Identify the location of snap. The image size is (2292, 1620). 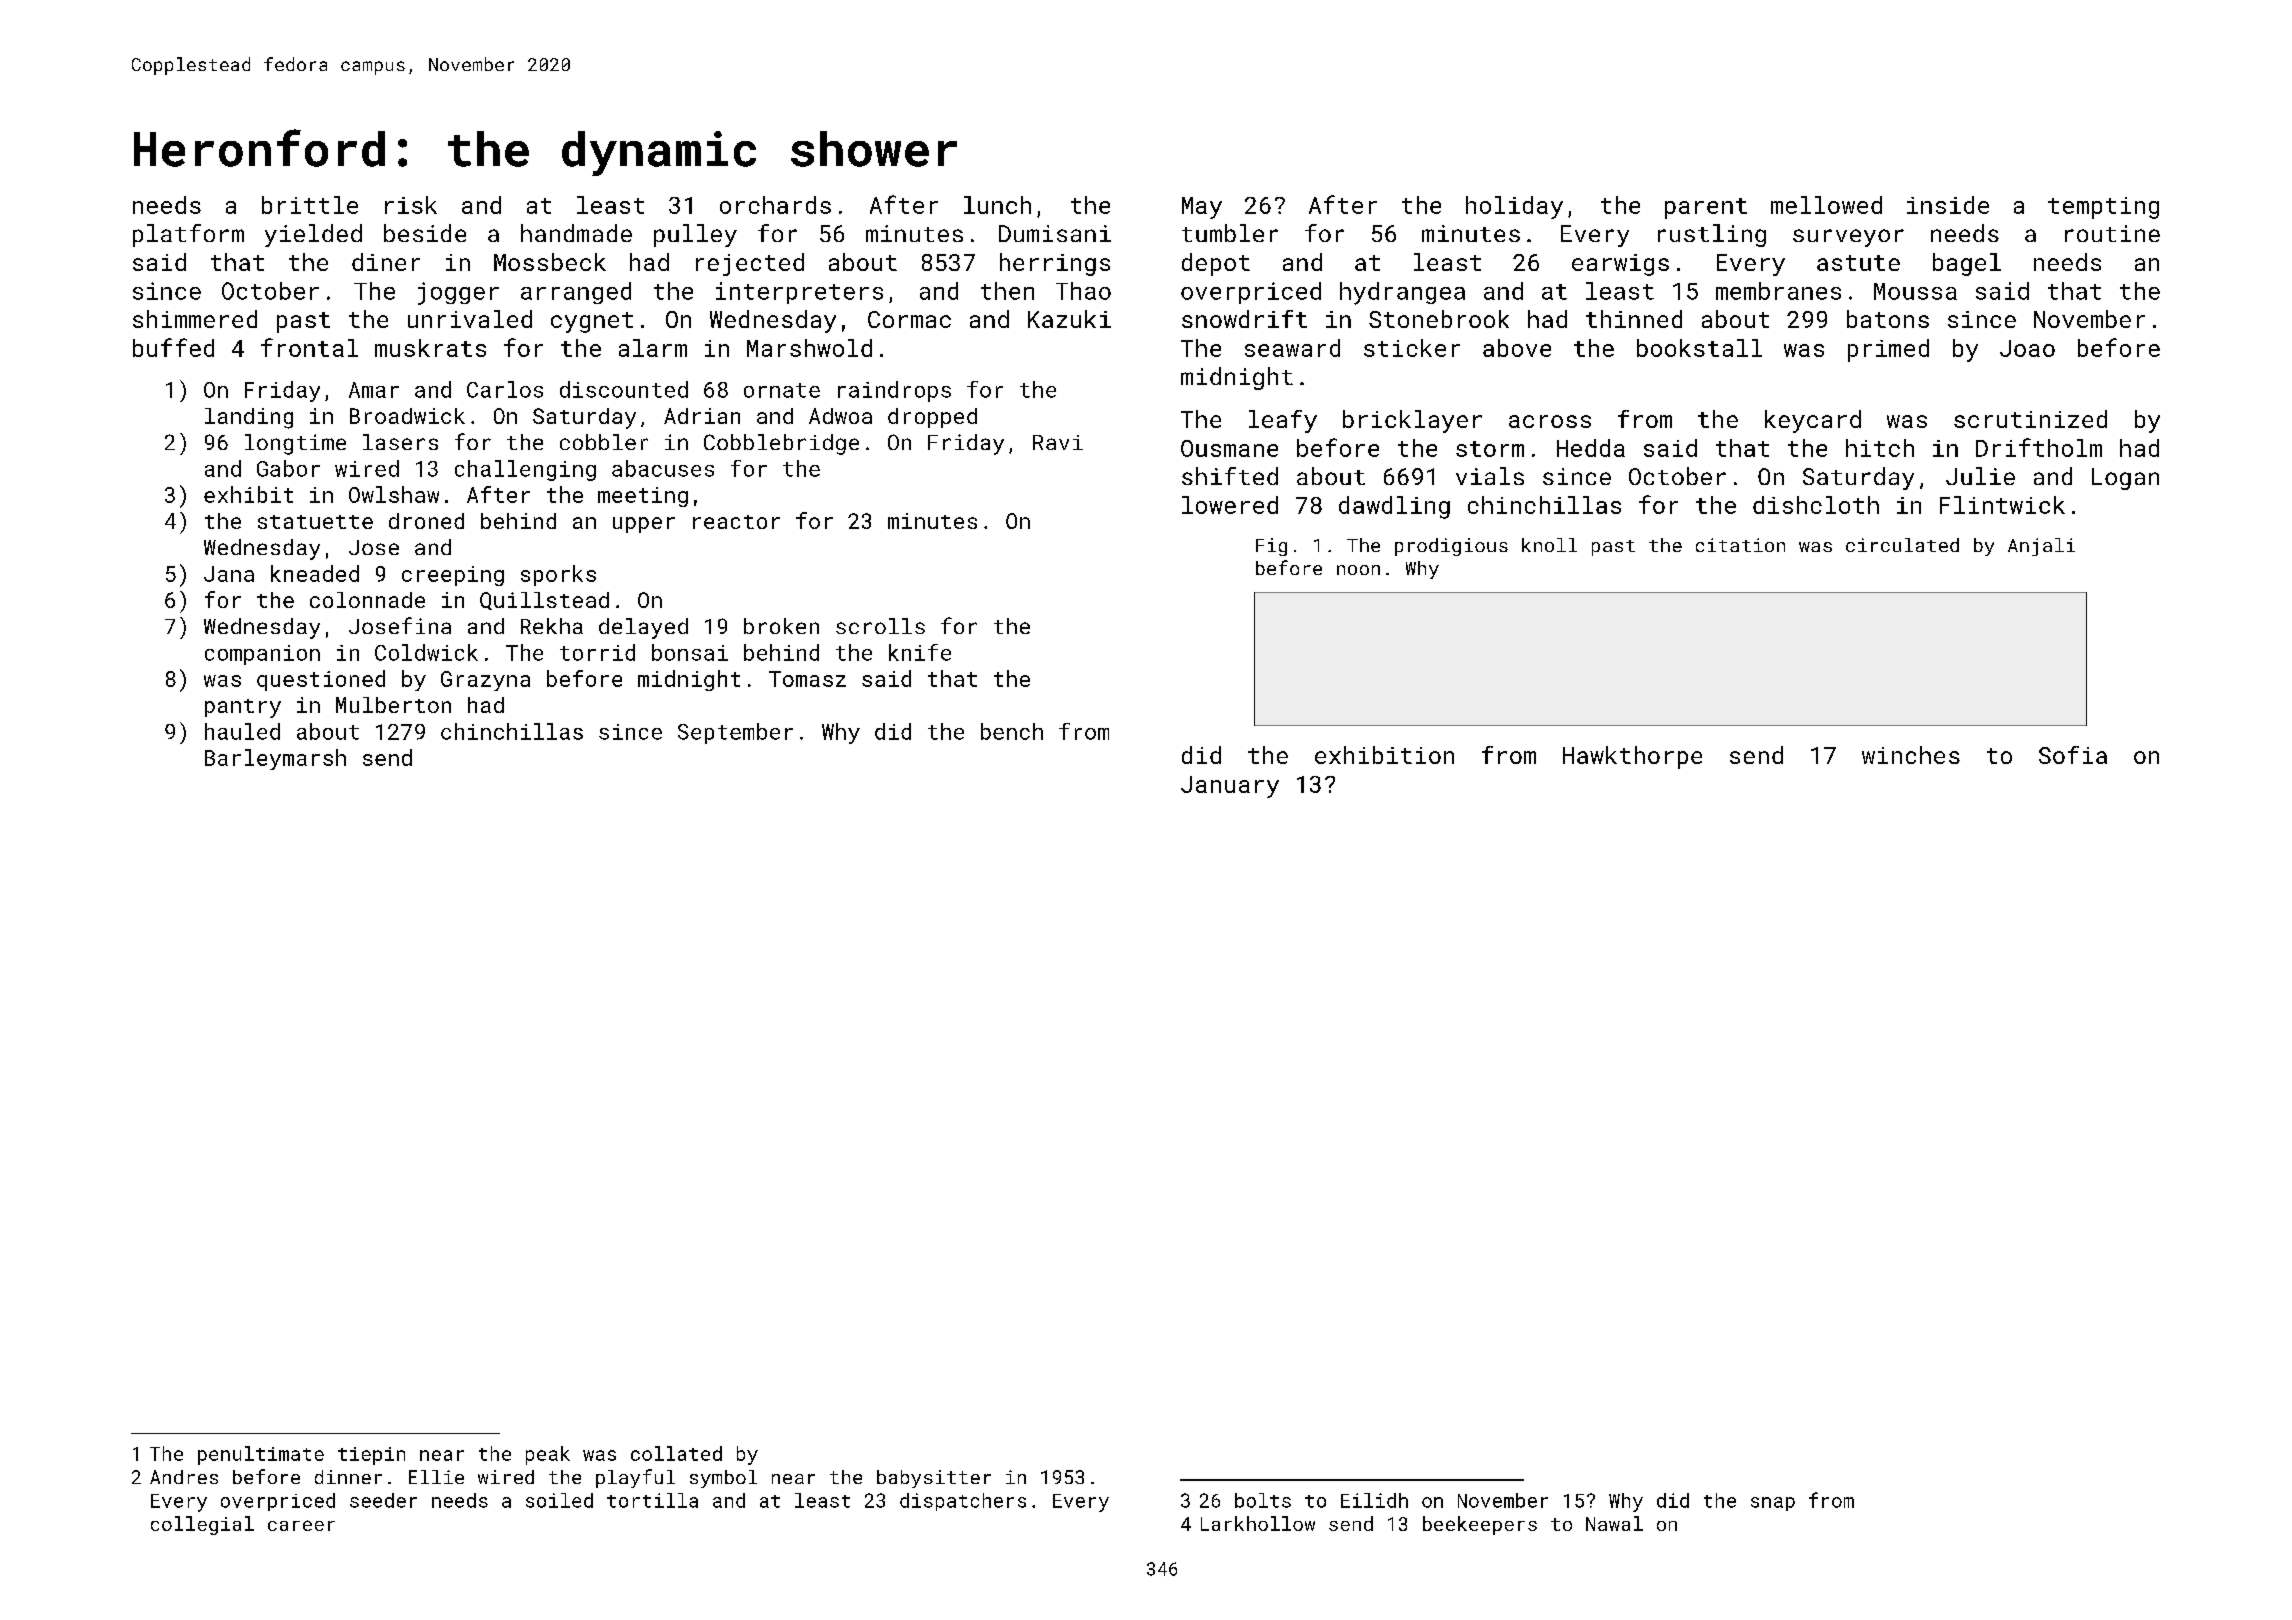
(1773, 1504).
